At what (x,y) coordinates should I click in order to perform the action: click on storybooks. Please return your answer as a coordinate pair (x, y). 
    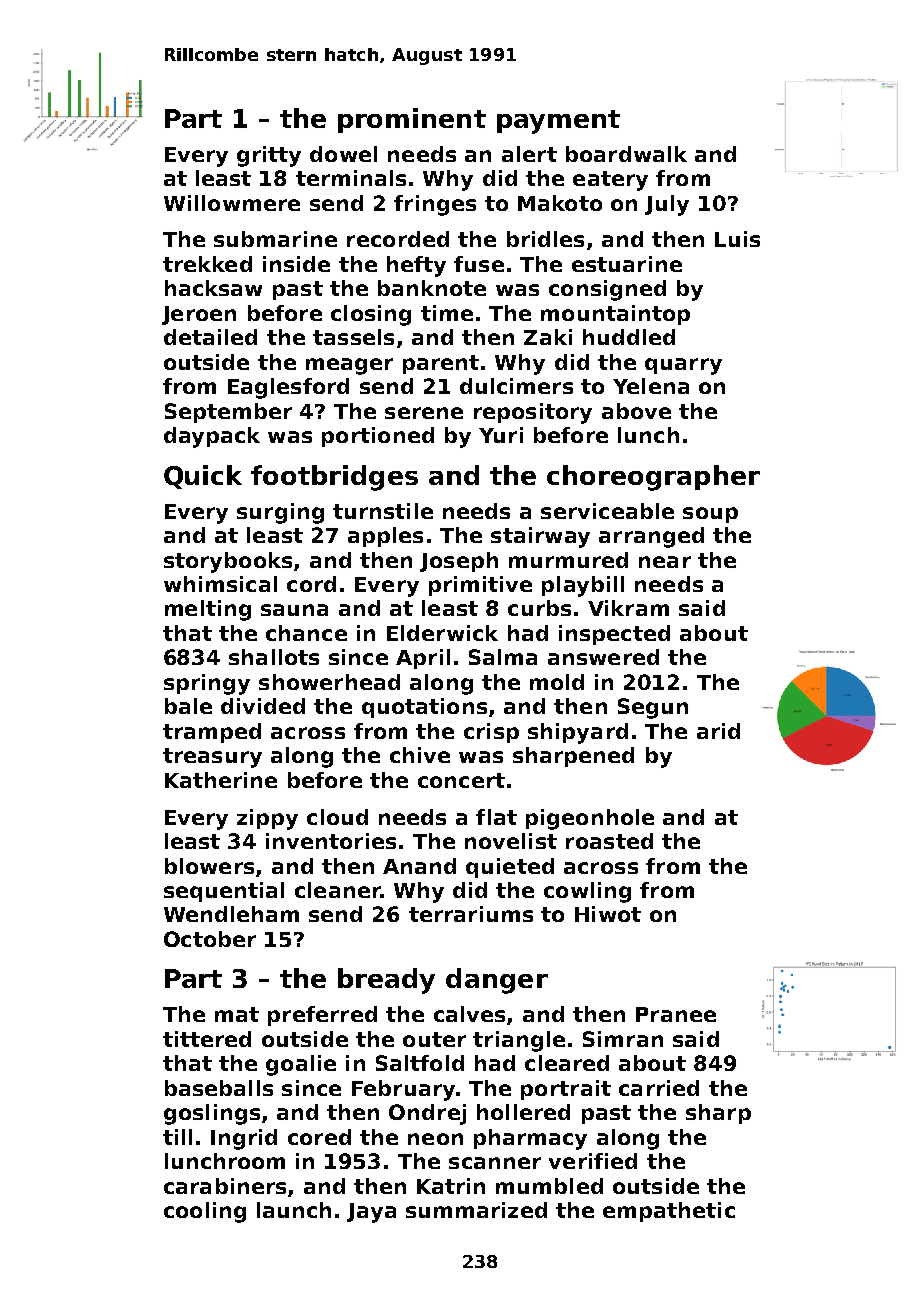
    Looking at the image, I should click on (228, 562).
